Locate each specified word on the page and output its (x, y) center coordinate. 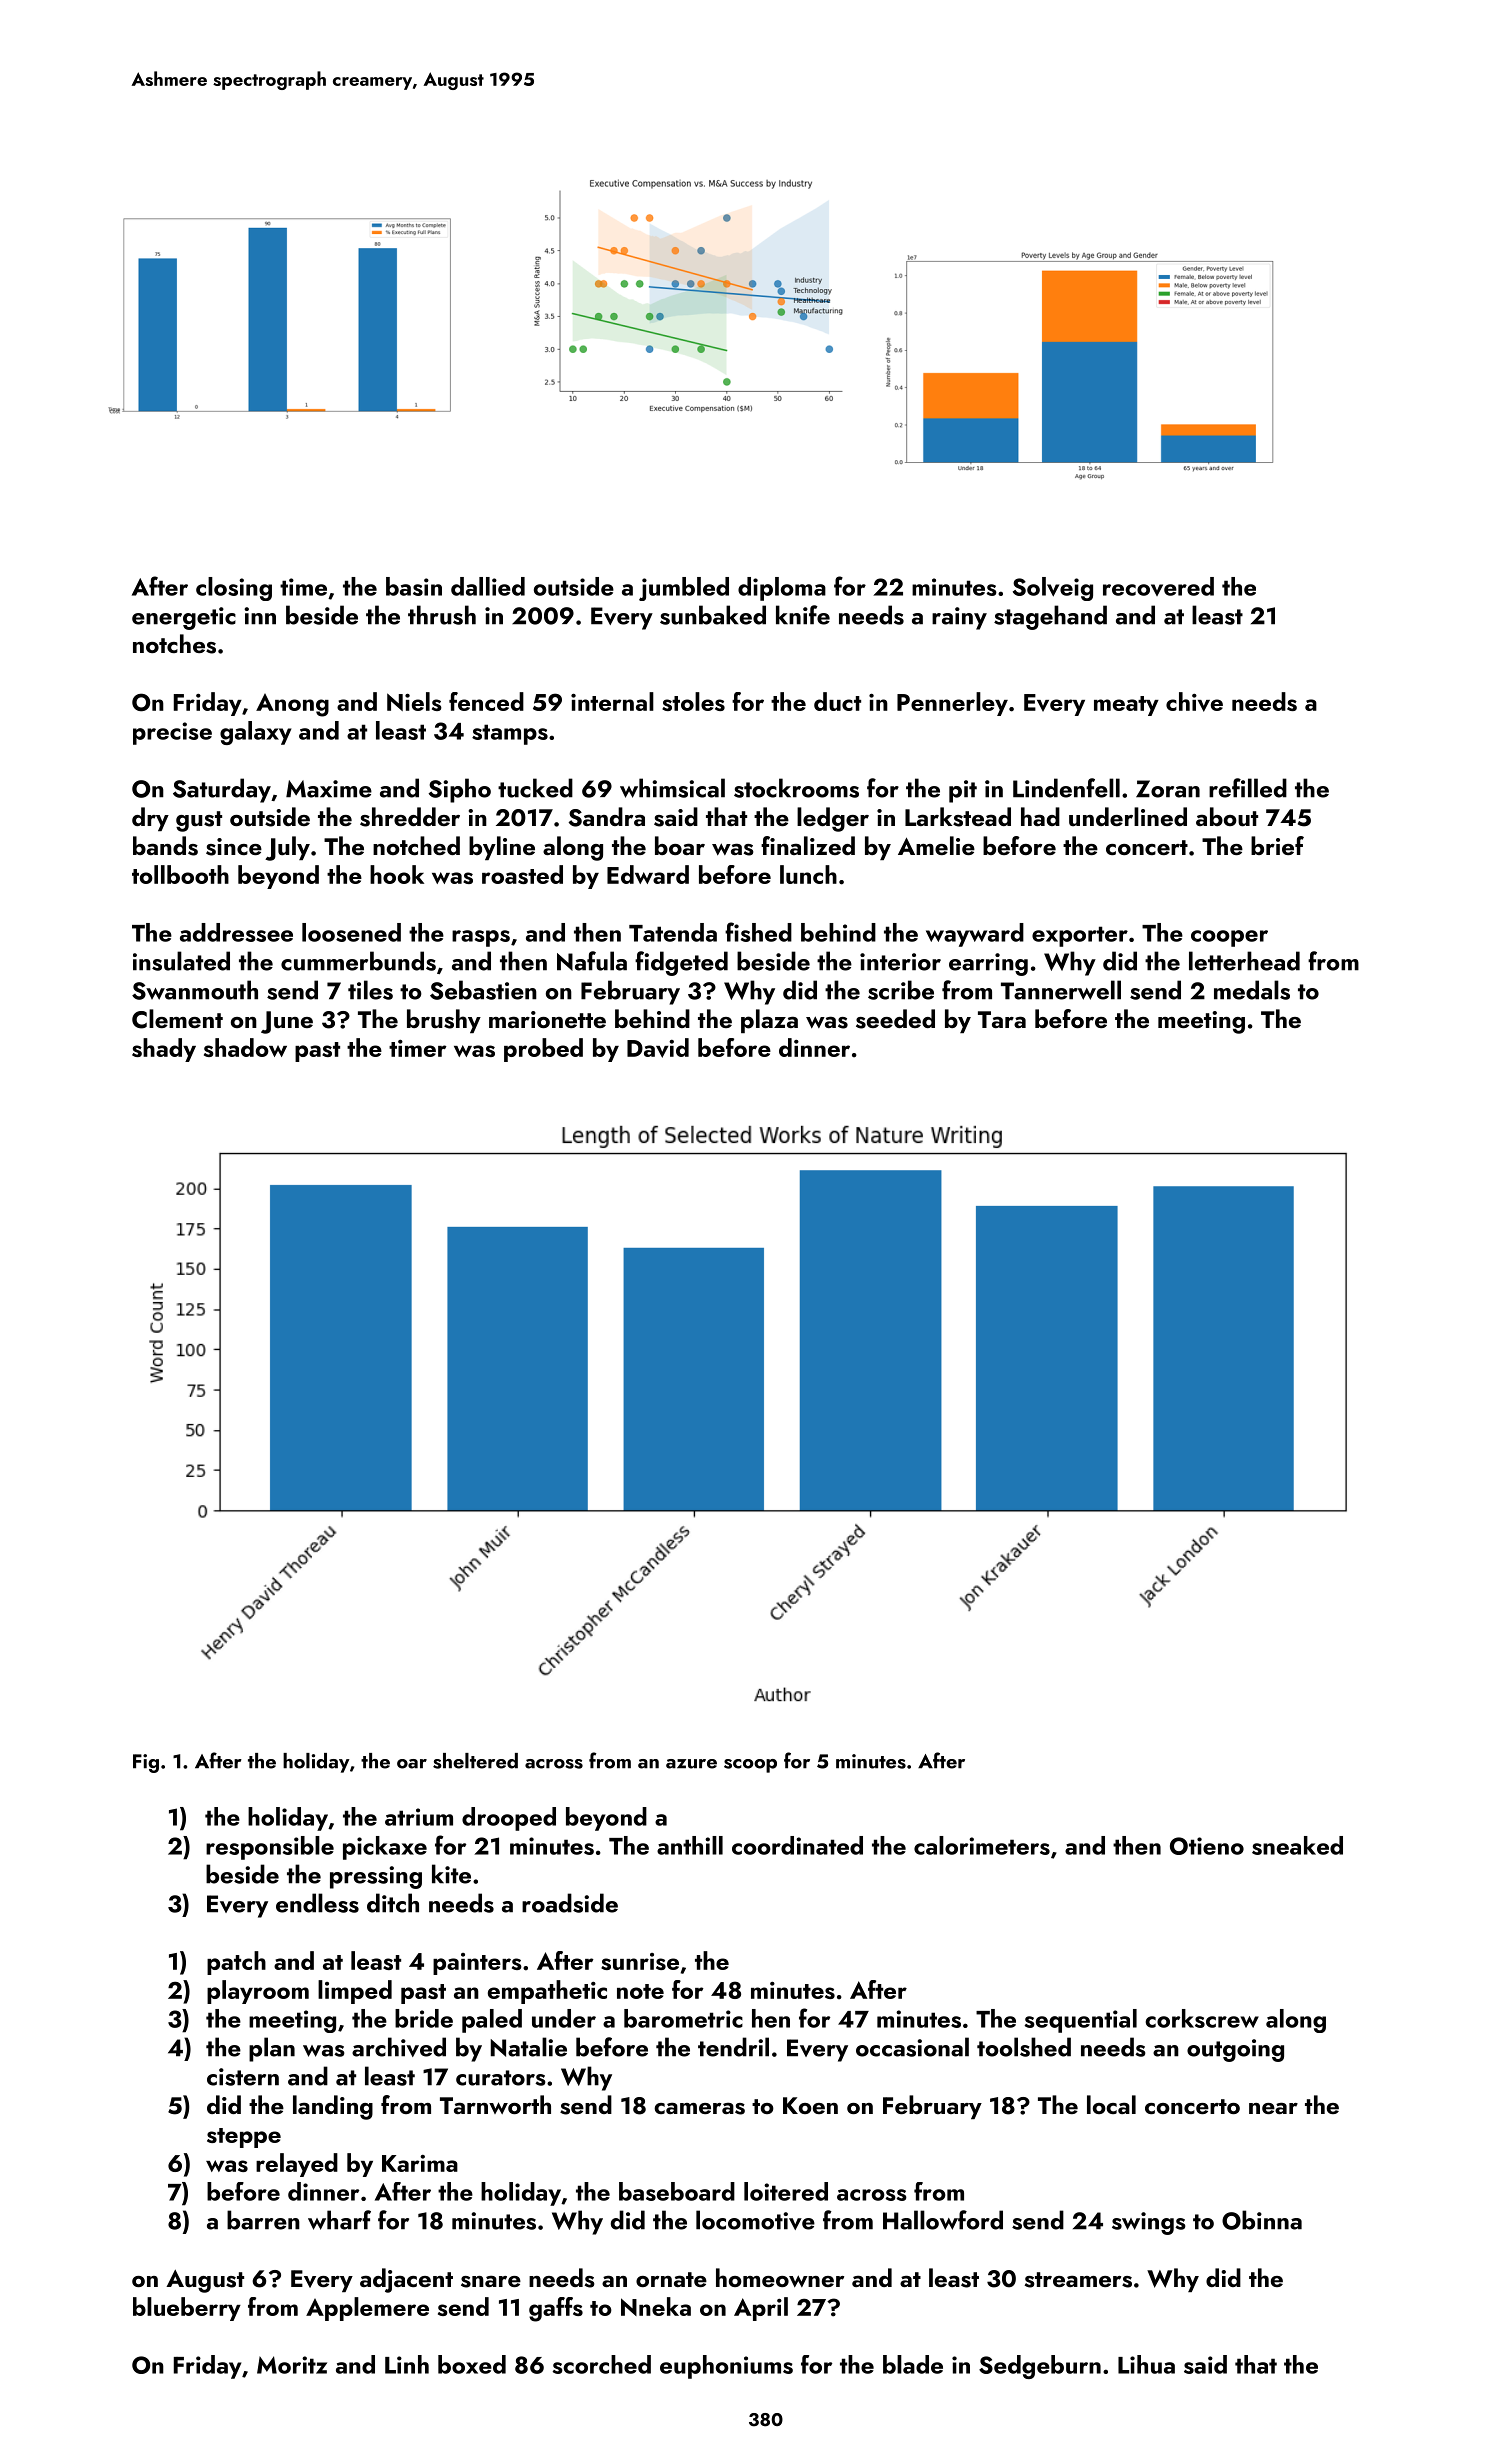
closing (234, 589)
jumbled (684, 589)
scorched (602, 2364)
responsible (270, 1848)
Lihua (1146, 2364)
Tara (1002, 1019)
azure (691, 1764)
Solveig (1053, 589)
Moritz (292, 2365)
